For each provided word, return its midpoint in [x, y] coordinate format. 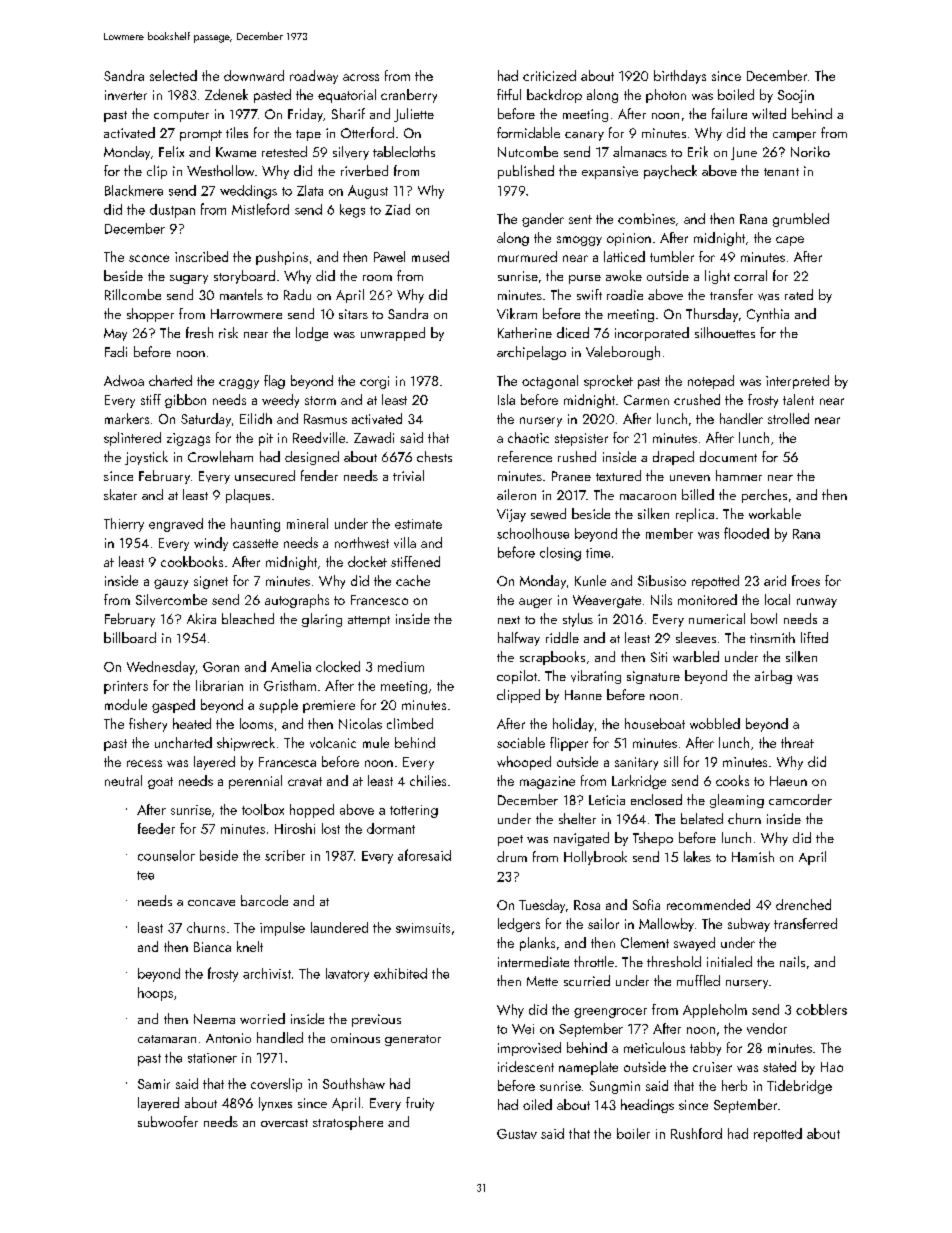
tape [308, 135]
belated [702, 818]
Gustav [517, 1134]
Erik [698, 151]
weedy [280, 401]
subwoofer [168, 1121]
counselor [166, 855]
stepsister [581, 439]
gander [543, 220]
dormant [391, 828]
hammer [739, 475]
